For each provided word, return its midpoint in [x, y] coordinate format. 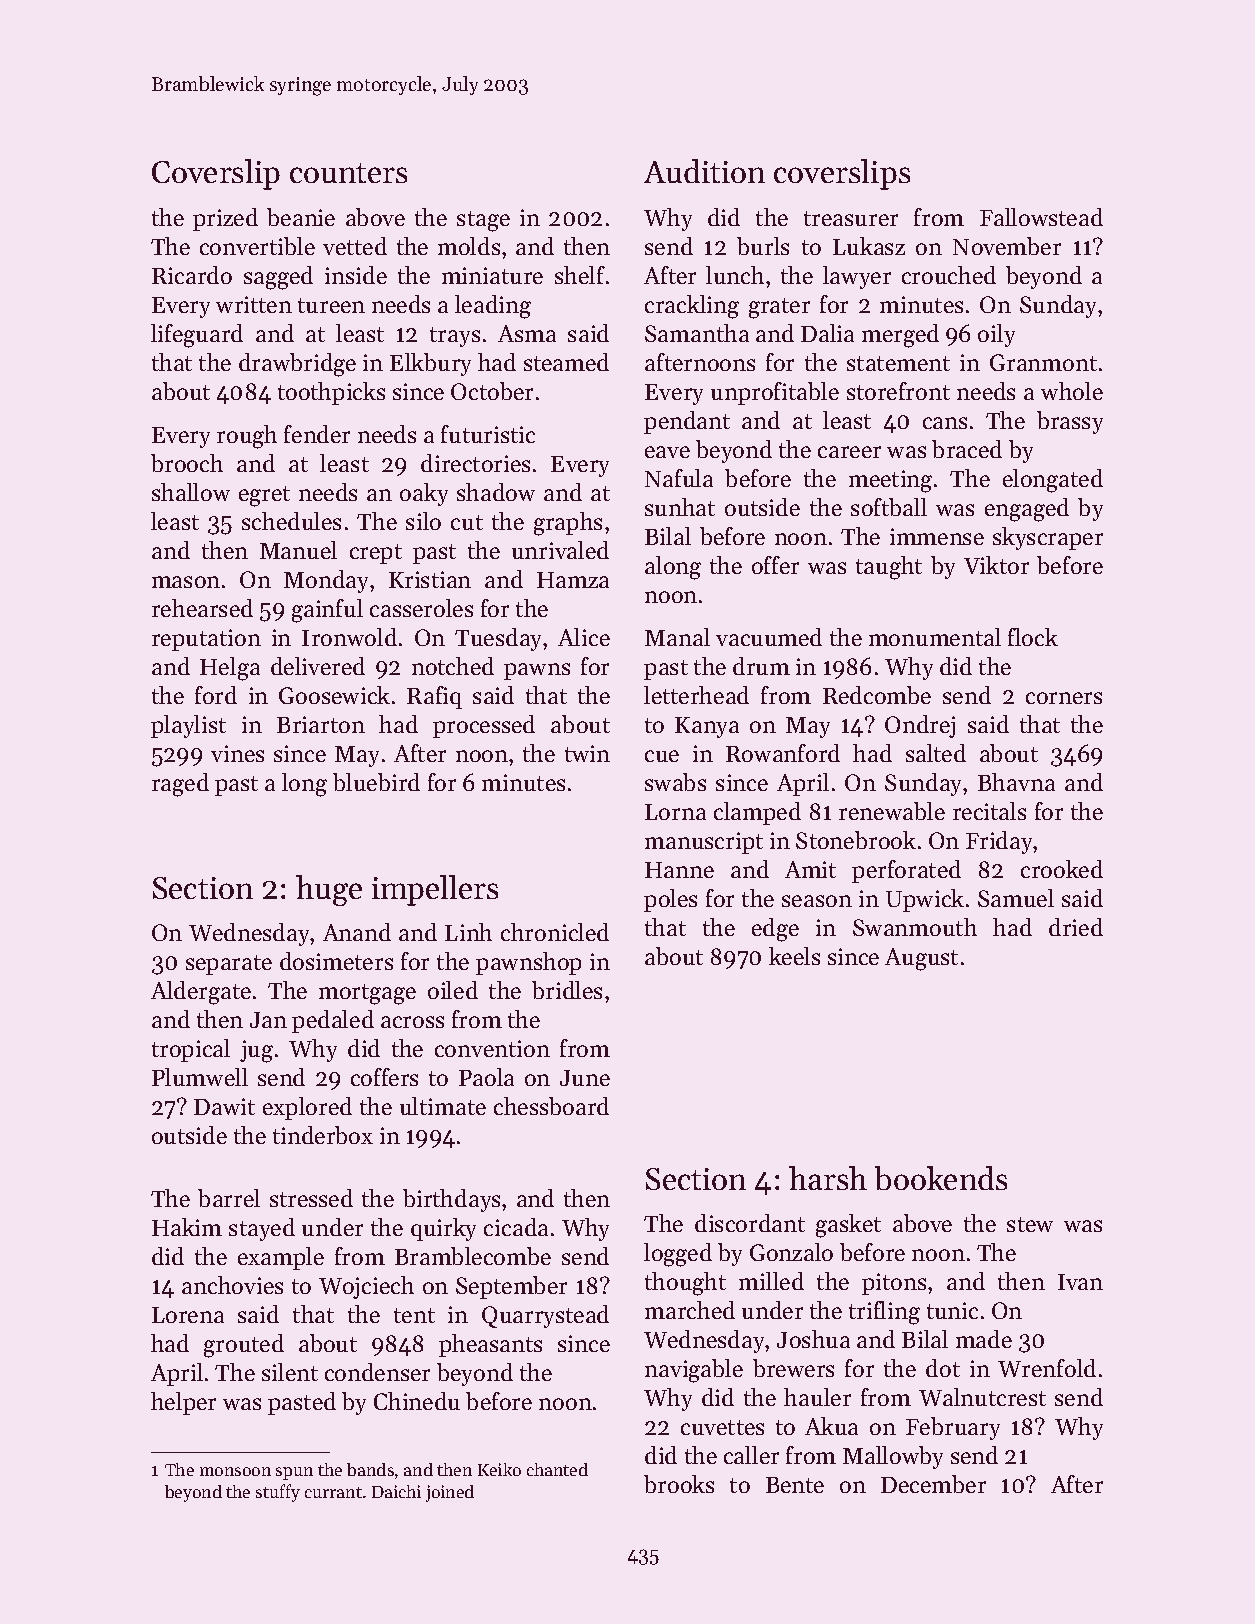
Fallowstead [1041, 217]
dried [1076, 927]
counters [348, 173]
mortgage [367, 994]
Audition [704, 171]
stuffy [278, 1493]
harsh [828, 1178]
